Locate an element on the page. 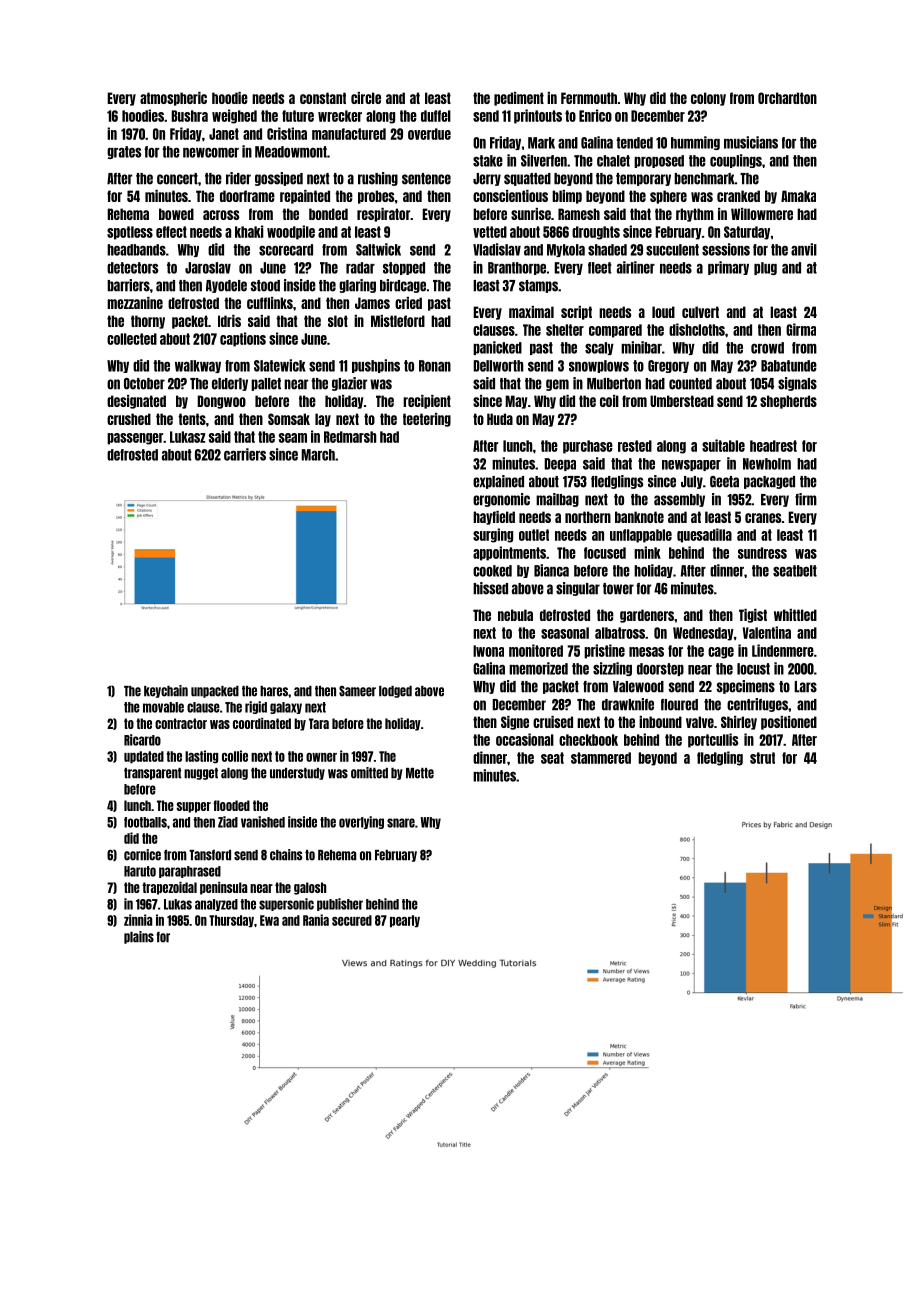  effect is located at coordinates (171, 232).
